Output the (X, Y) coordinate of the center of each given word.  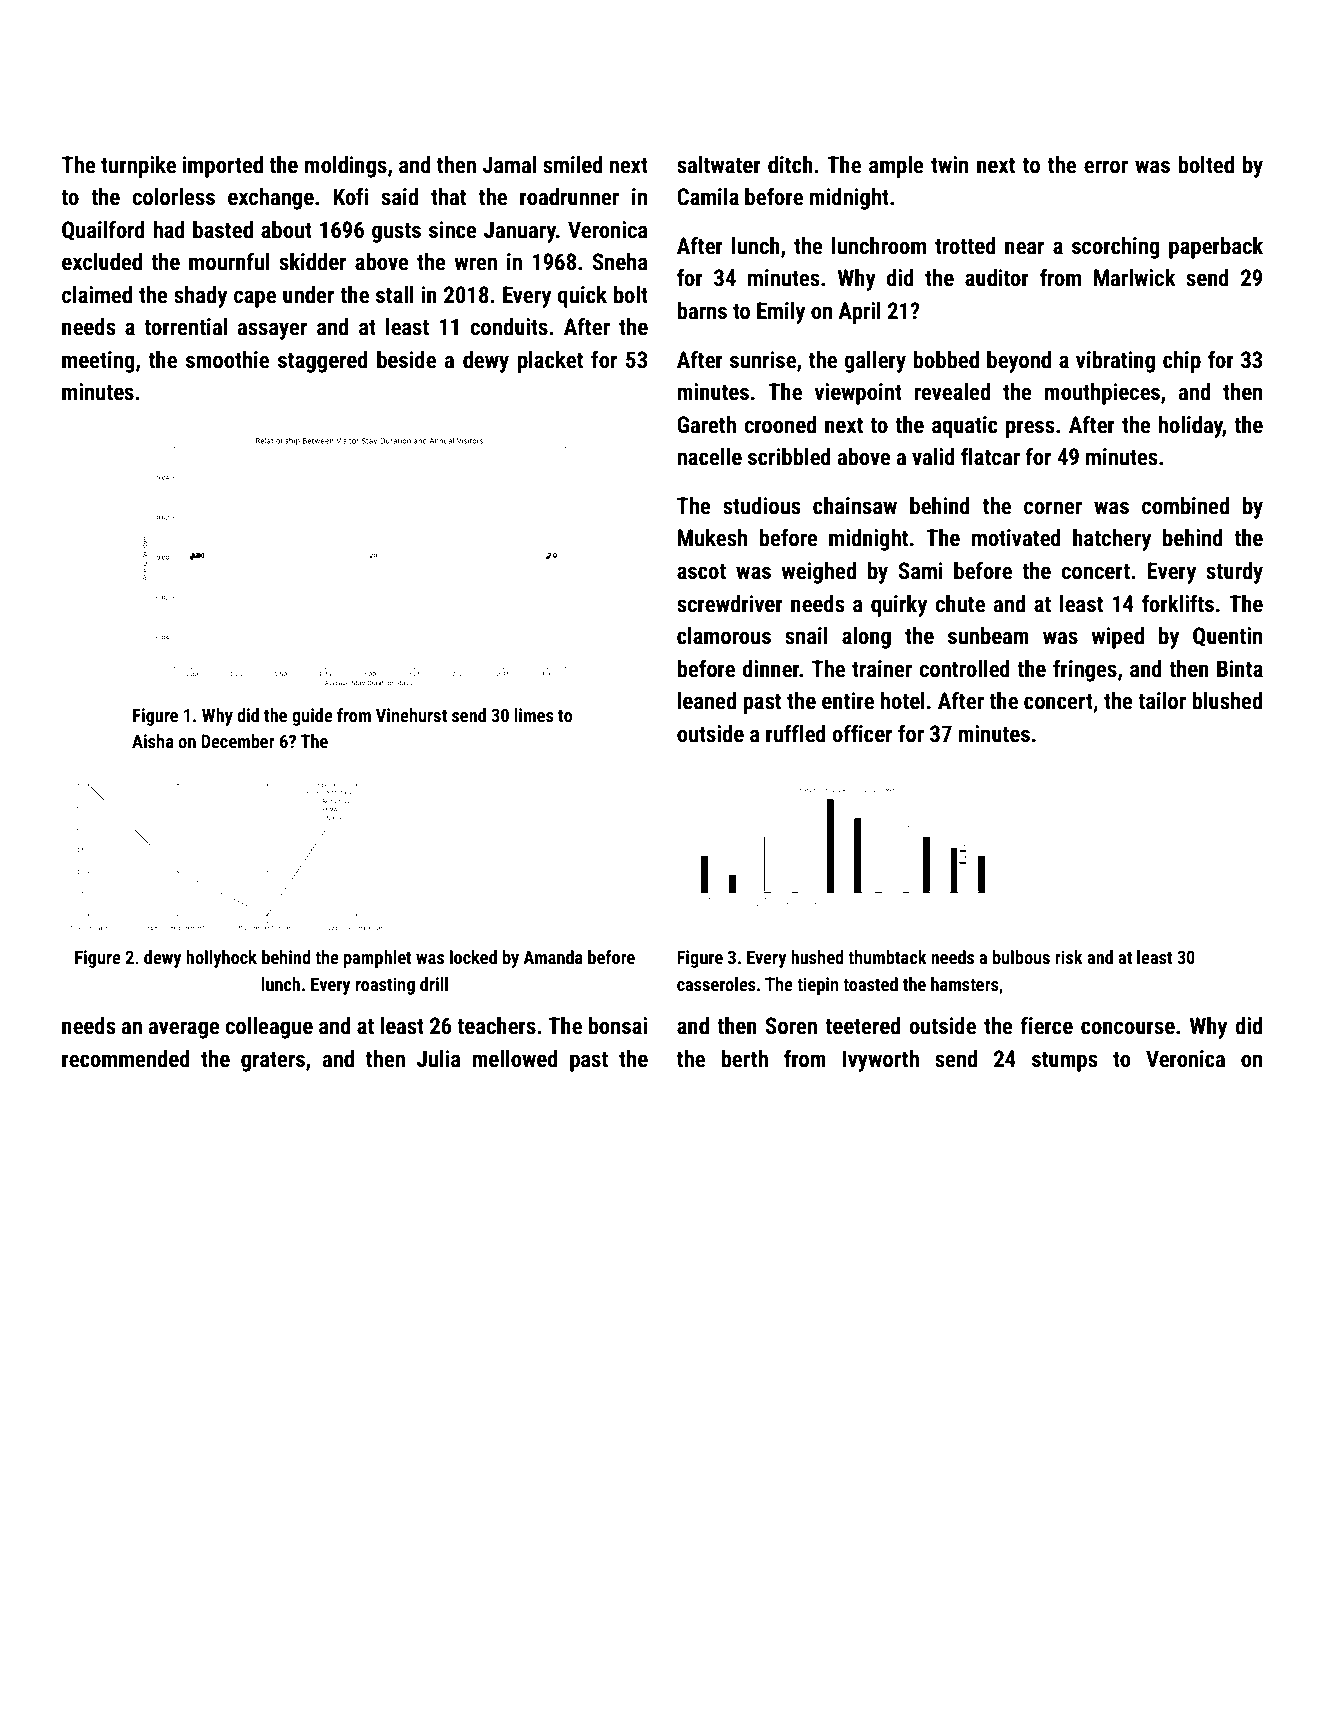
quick (582, 297)
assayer (272, 331)
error (1106, 167)
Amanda (553, 957)
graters (273, 1062)
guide (312, 717)
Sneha (620, 262)
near (1024, 248)
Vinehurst (411, 715)
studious (761, 506)
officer (862, 733)
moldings (345, 167)
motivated (1016, 538)
